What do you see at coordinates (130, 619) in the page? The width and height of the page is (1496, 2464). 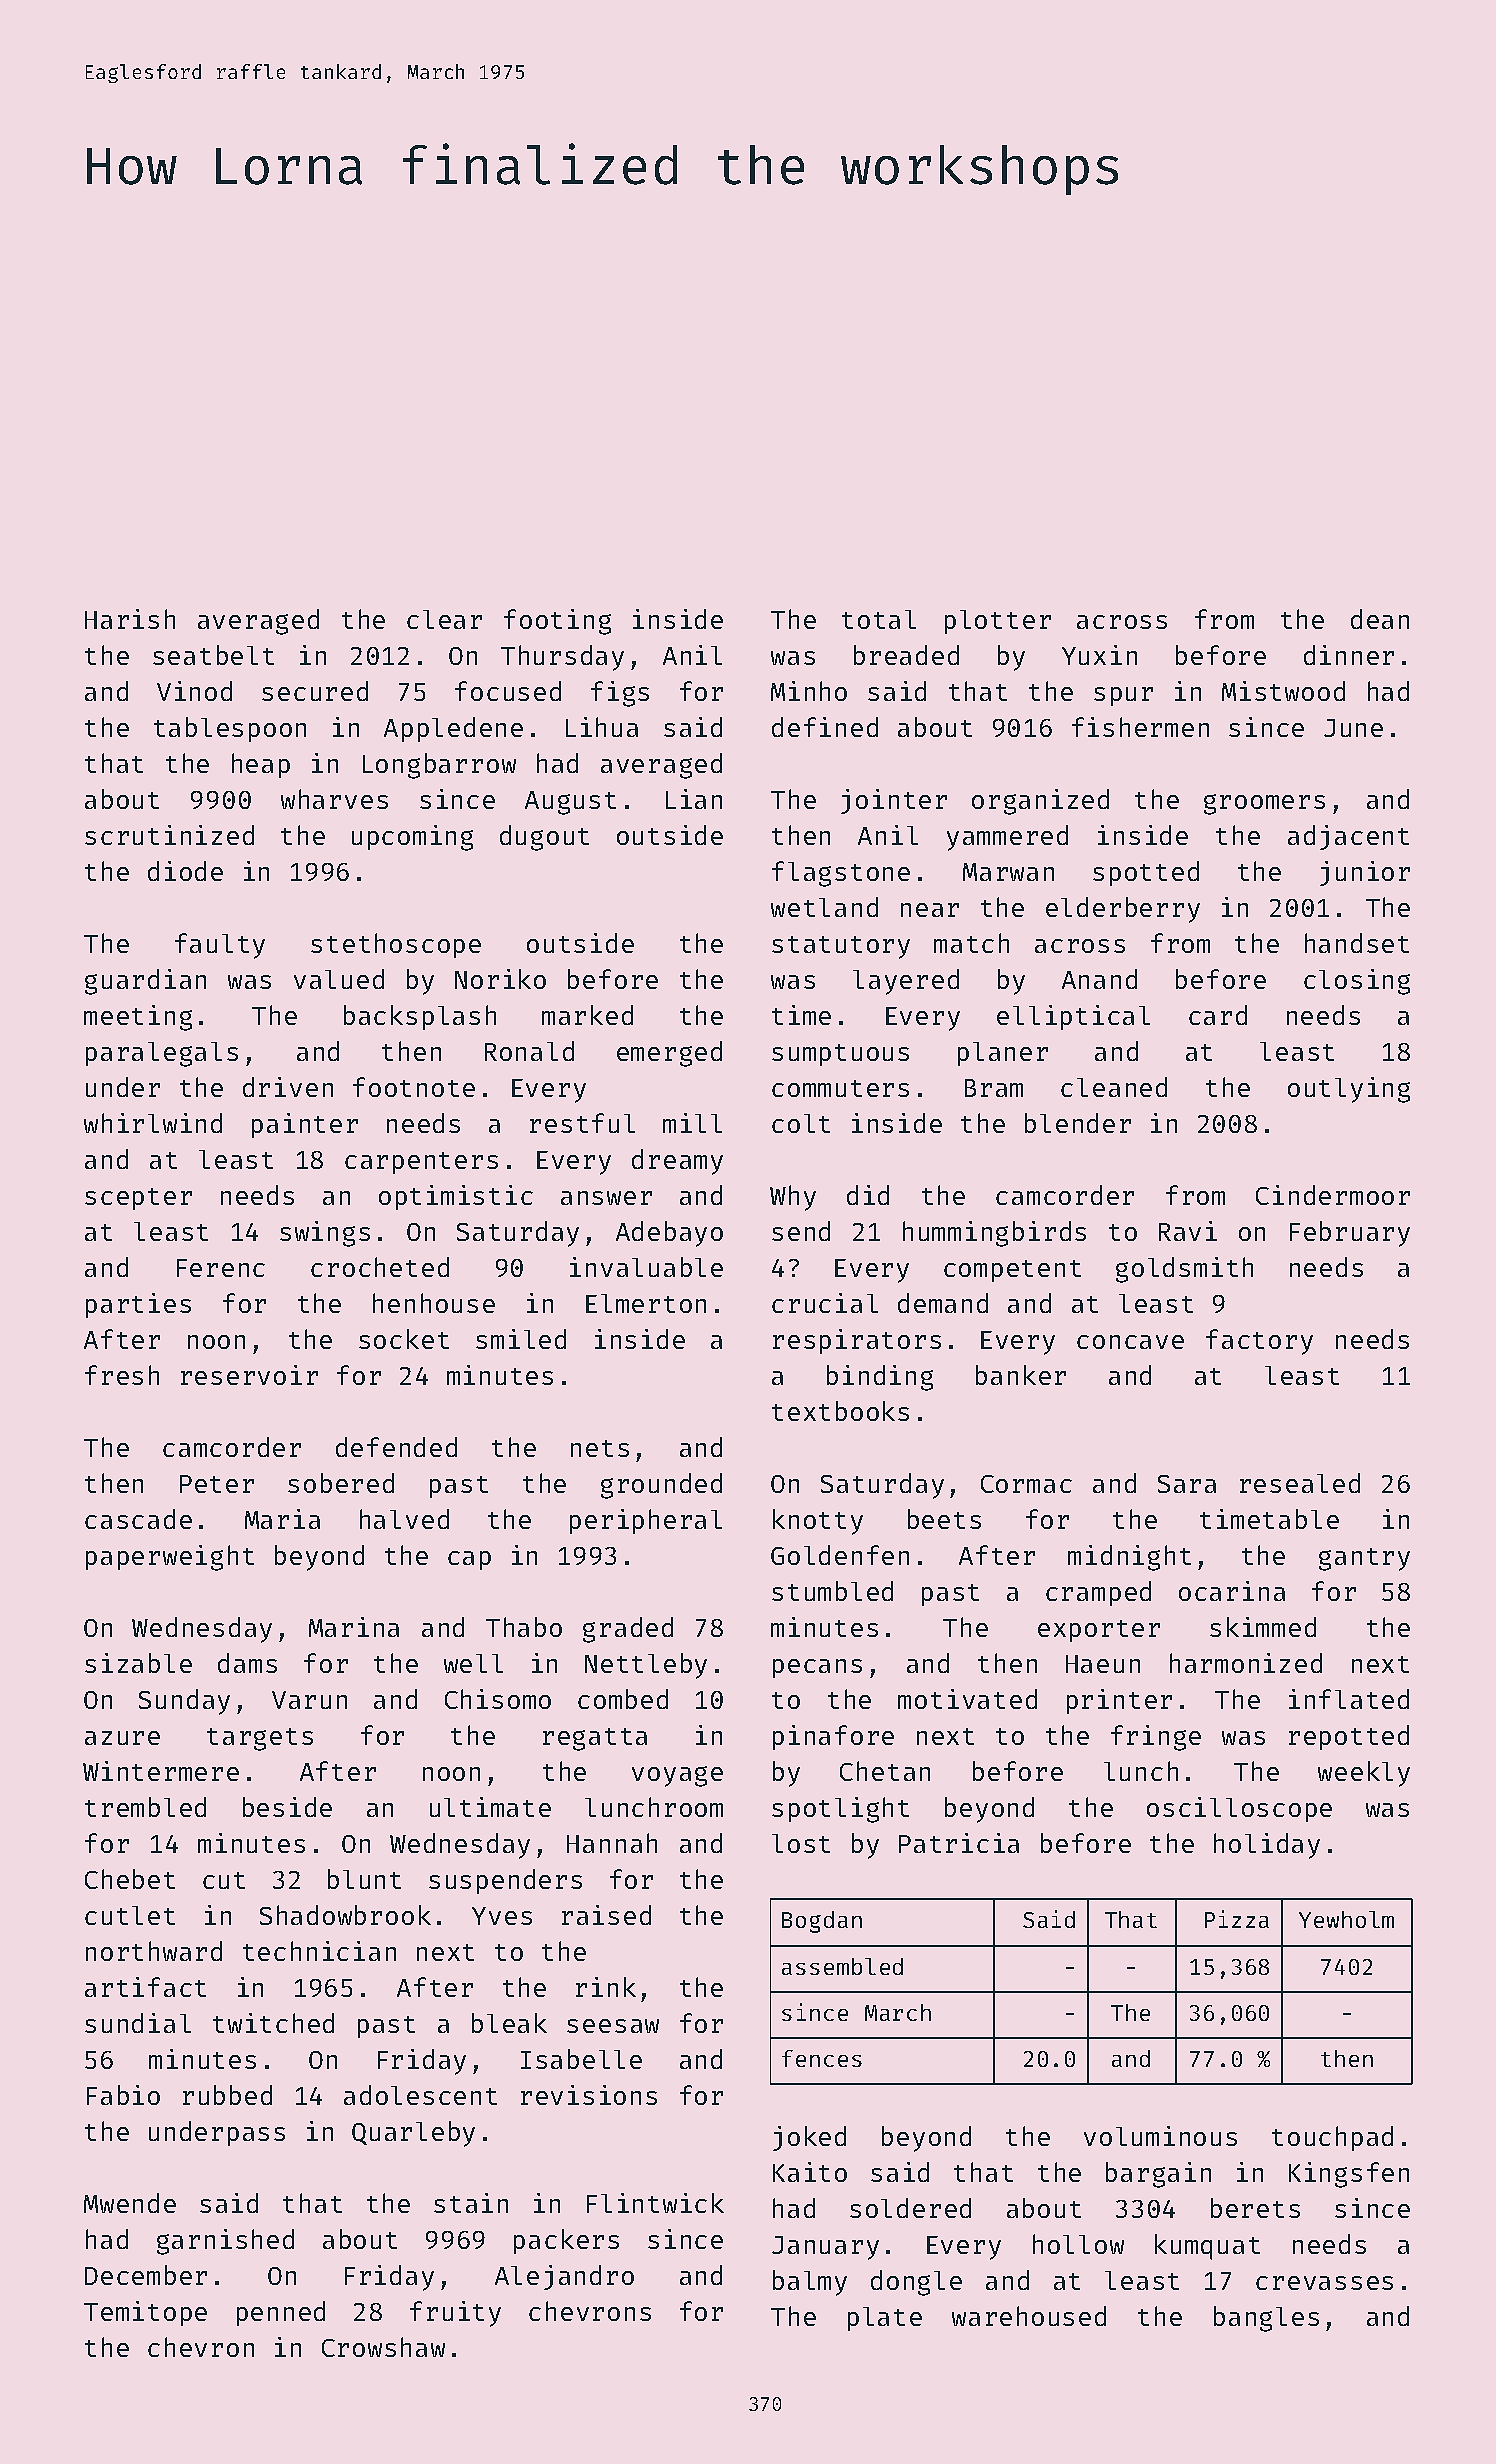 I see `Harish` at bounding box center [130, 619].
